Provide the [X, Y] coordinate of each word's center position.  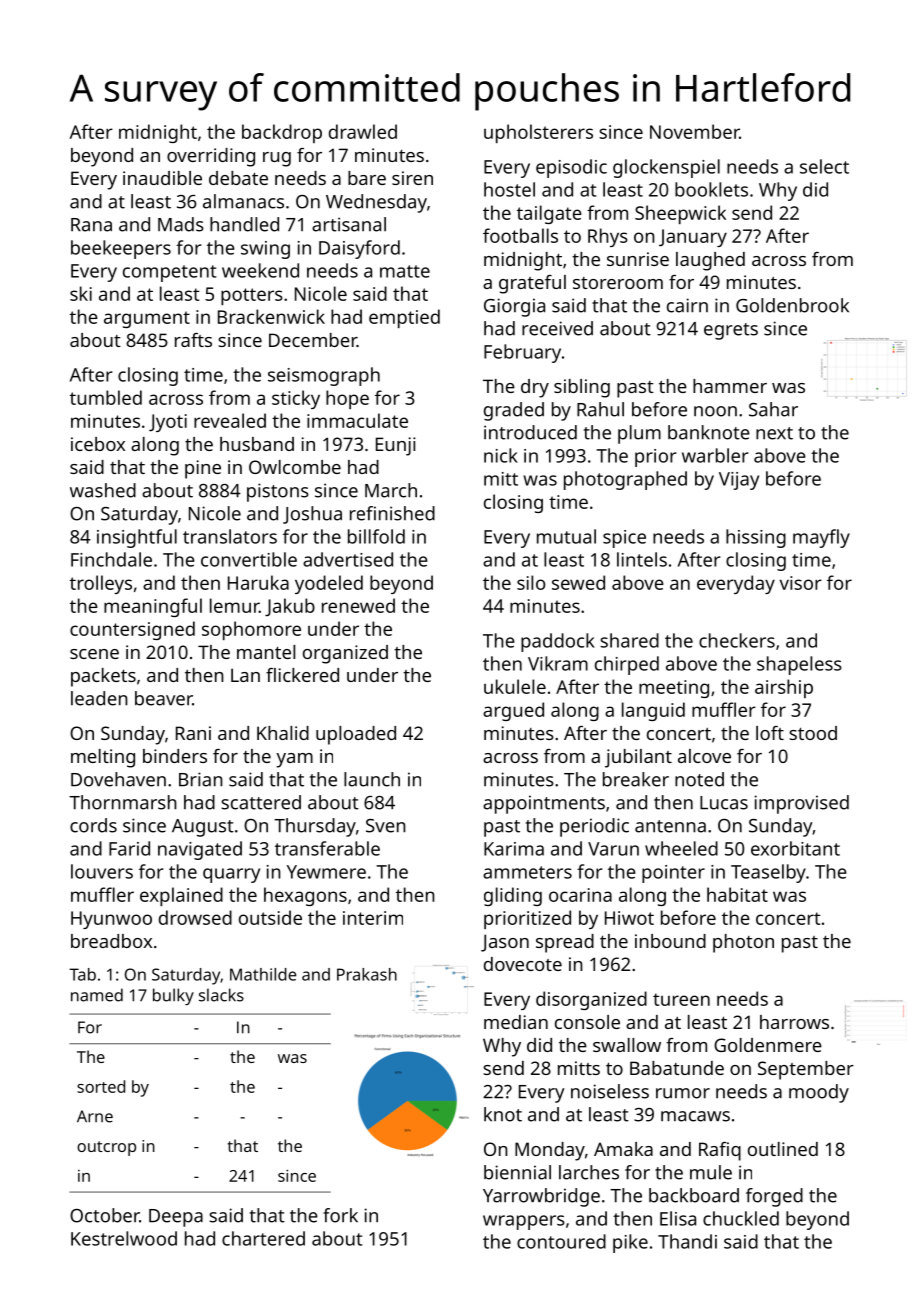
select [824, 166]
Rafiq [720, 1151]
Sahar [773, 409]
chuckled [741, 1218]
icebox [98, 444]
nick [501, 455]
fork [340, 1215]
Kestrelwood [124, 1238]
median [516, 1022]
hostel [509, 189]
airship [784, 688]
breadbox [111, 941]
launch [372, 779]
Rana [91, 225]
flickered [302, 675]
